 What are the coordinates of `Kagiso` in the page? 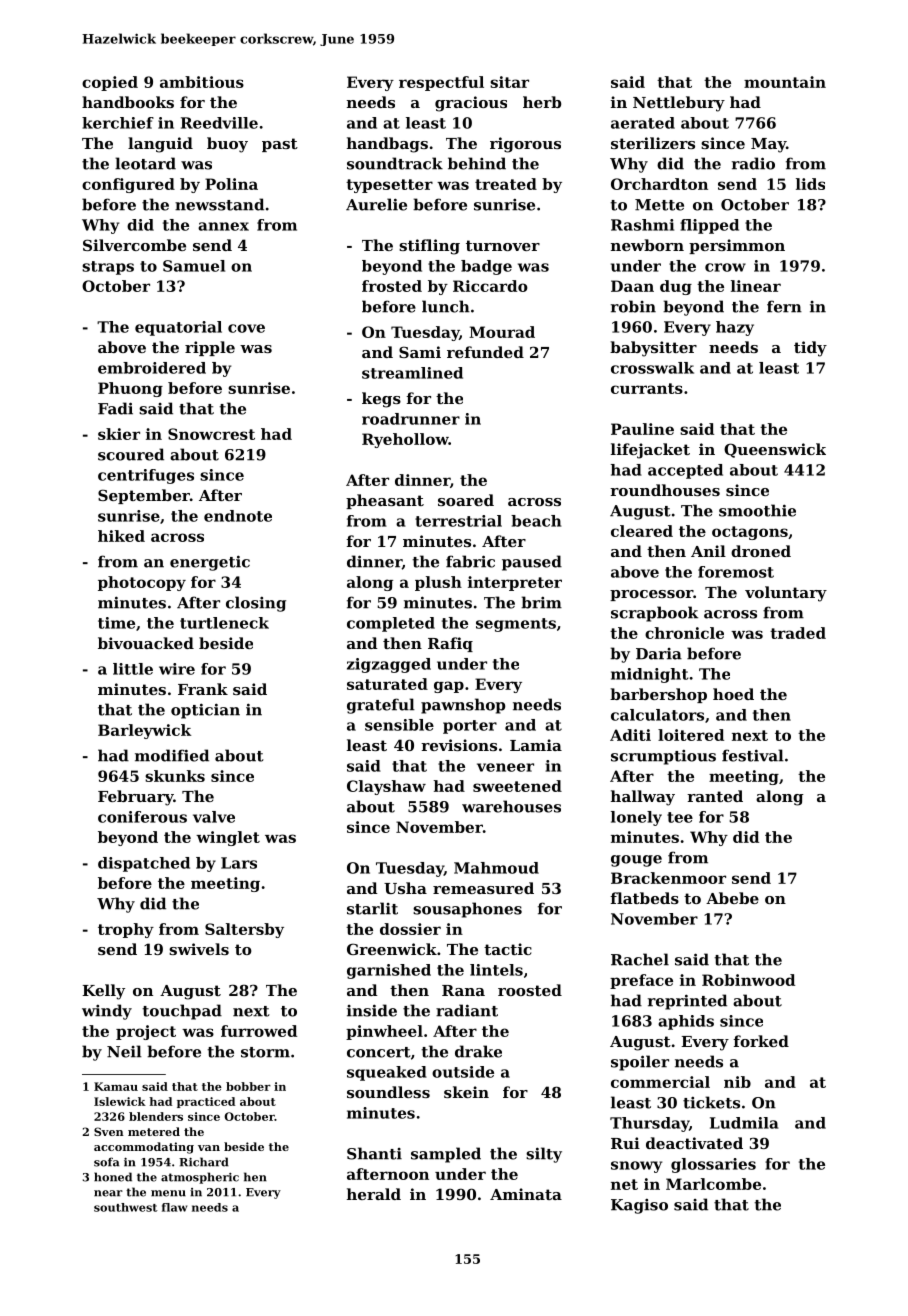 It's located at (639, 1206).
